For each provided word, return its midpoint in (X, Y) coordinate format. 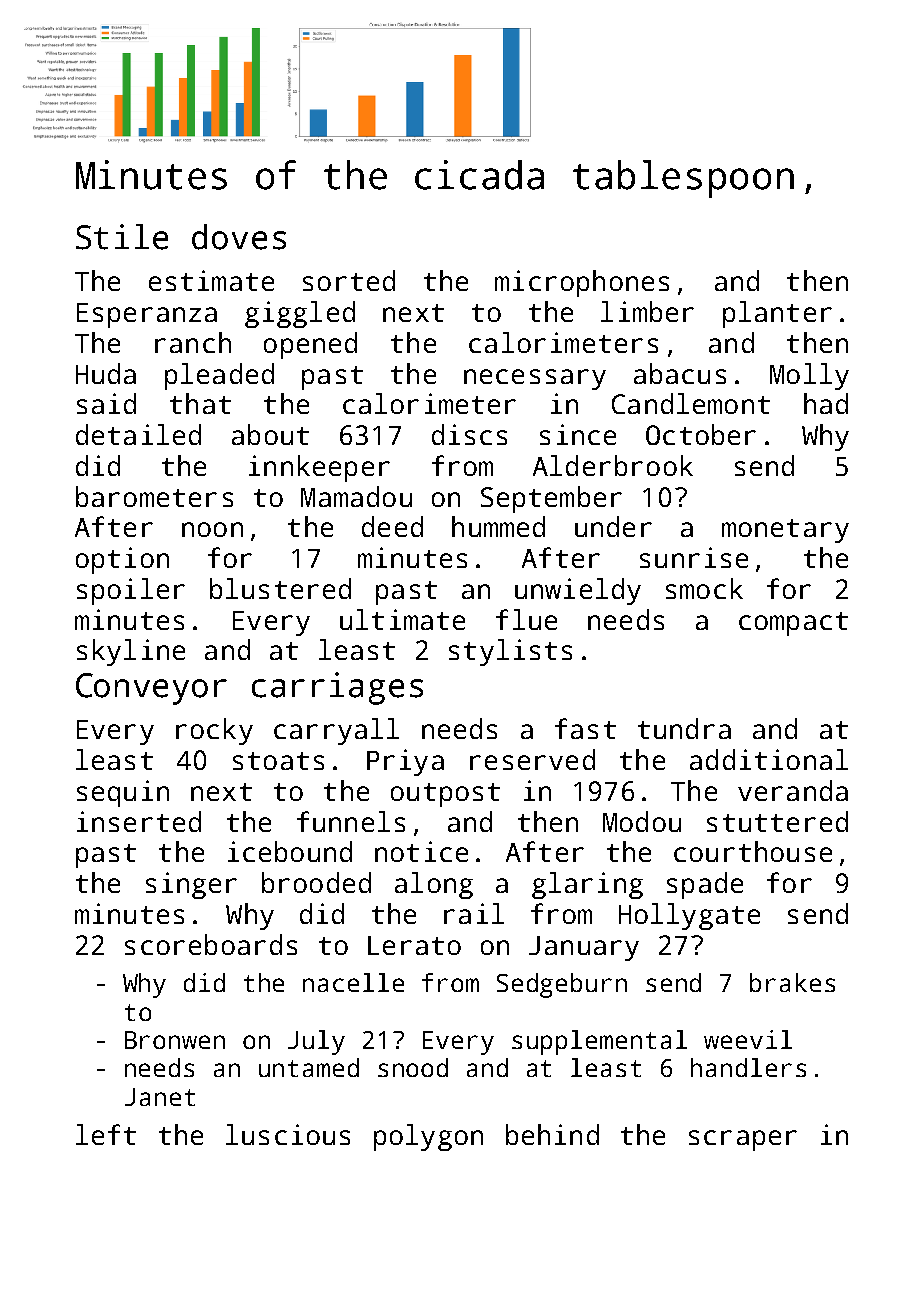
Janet (160, 1097)
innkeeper (319, 468)
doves (239, 237)
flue (526, 619)
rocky (214, 731)
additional (769, 759)
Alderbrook (613, 465)
